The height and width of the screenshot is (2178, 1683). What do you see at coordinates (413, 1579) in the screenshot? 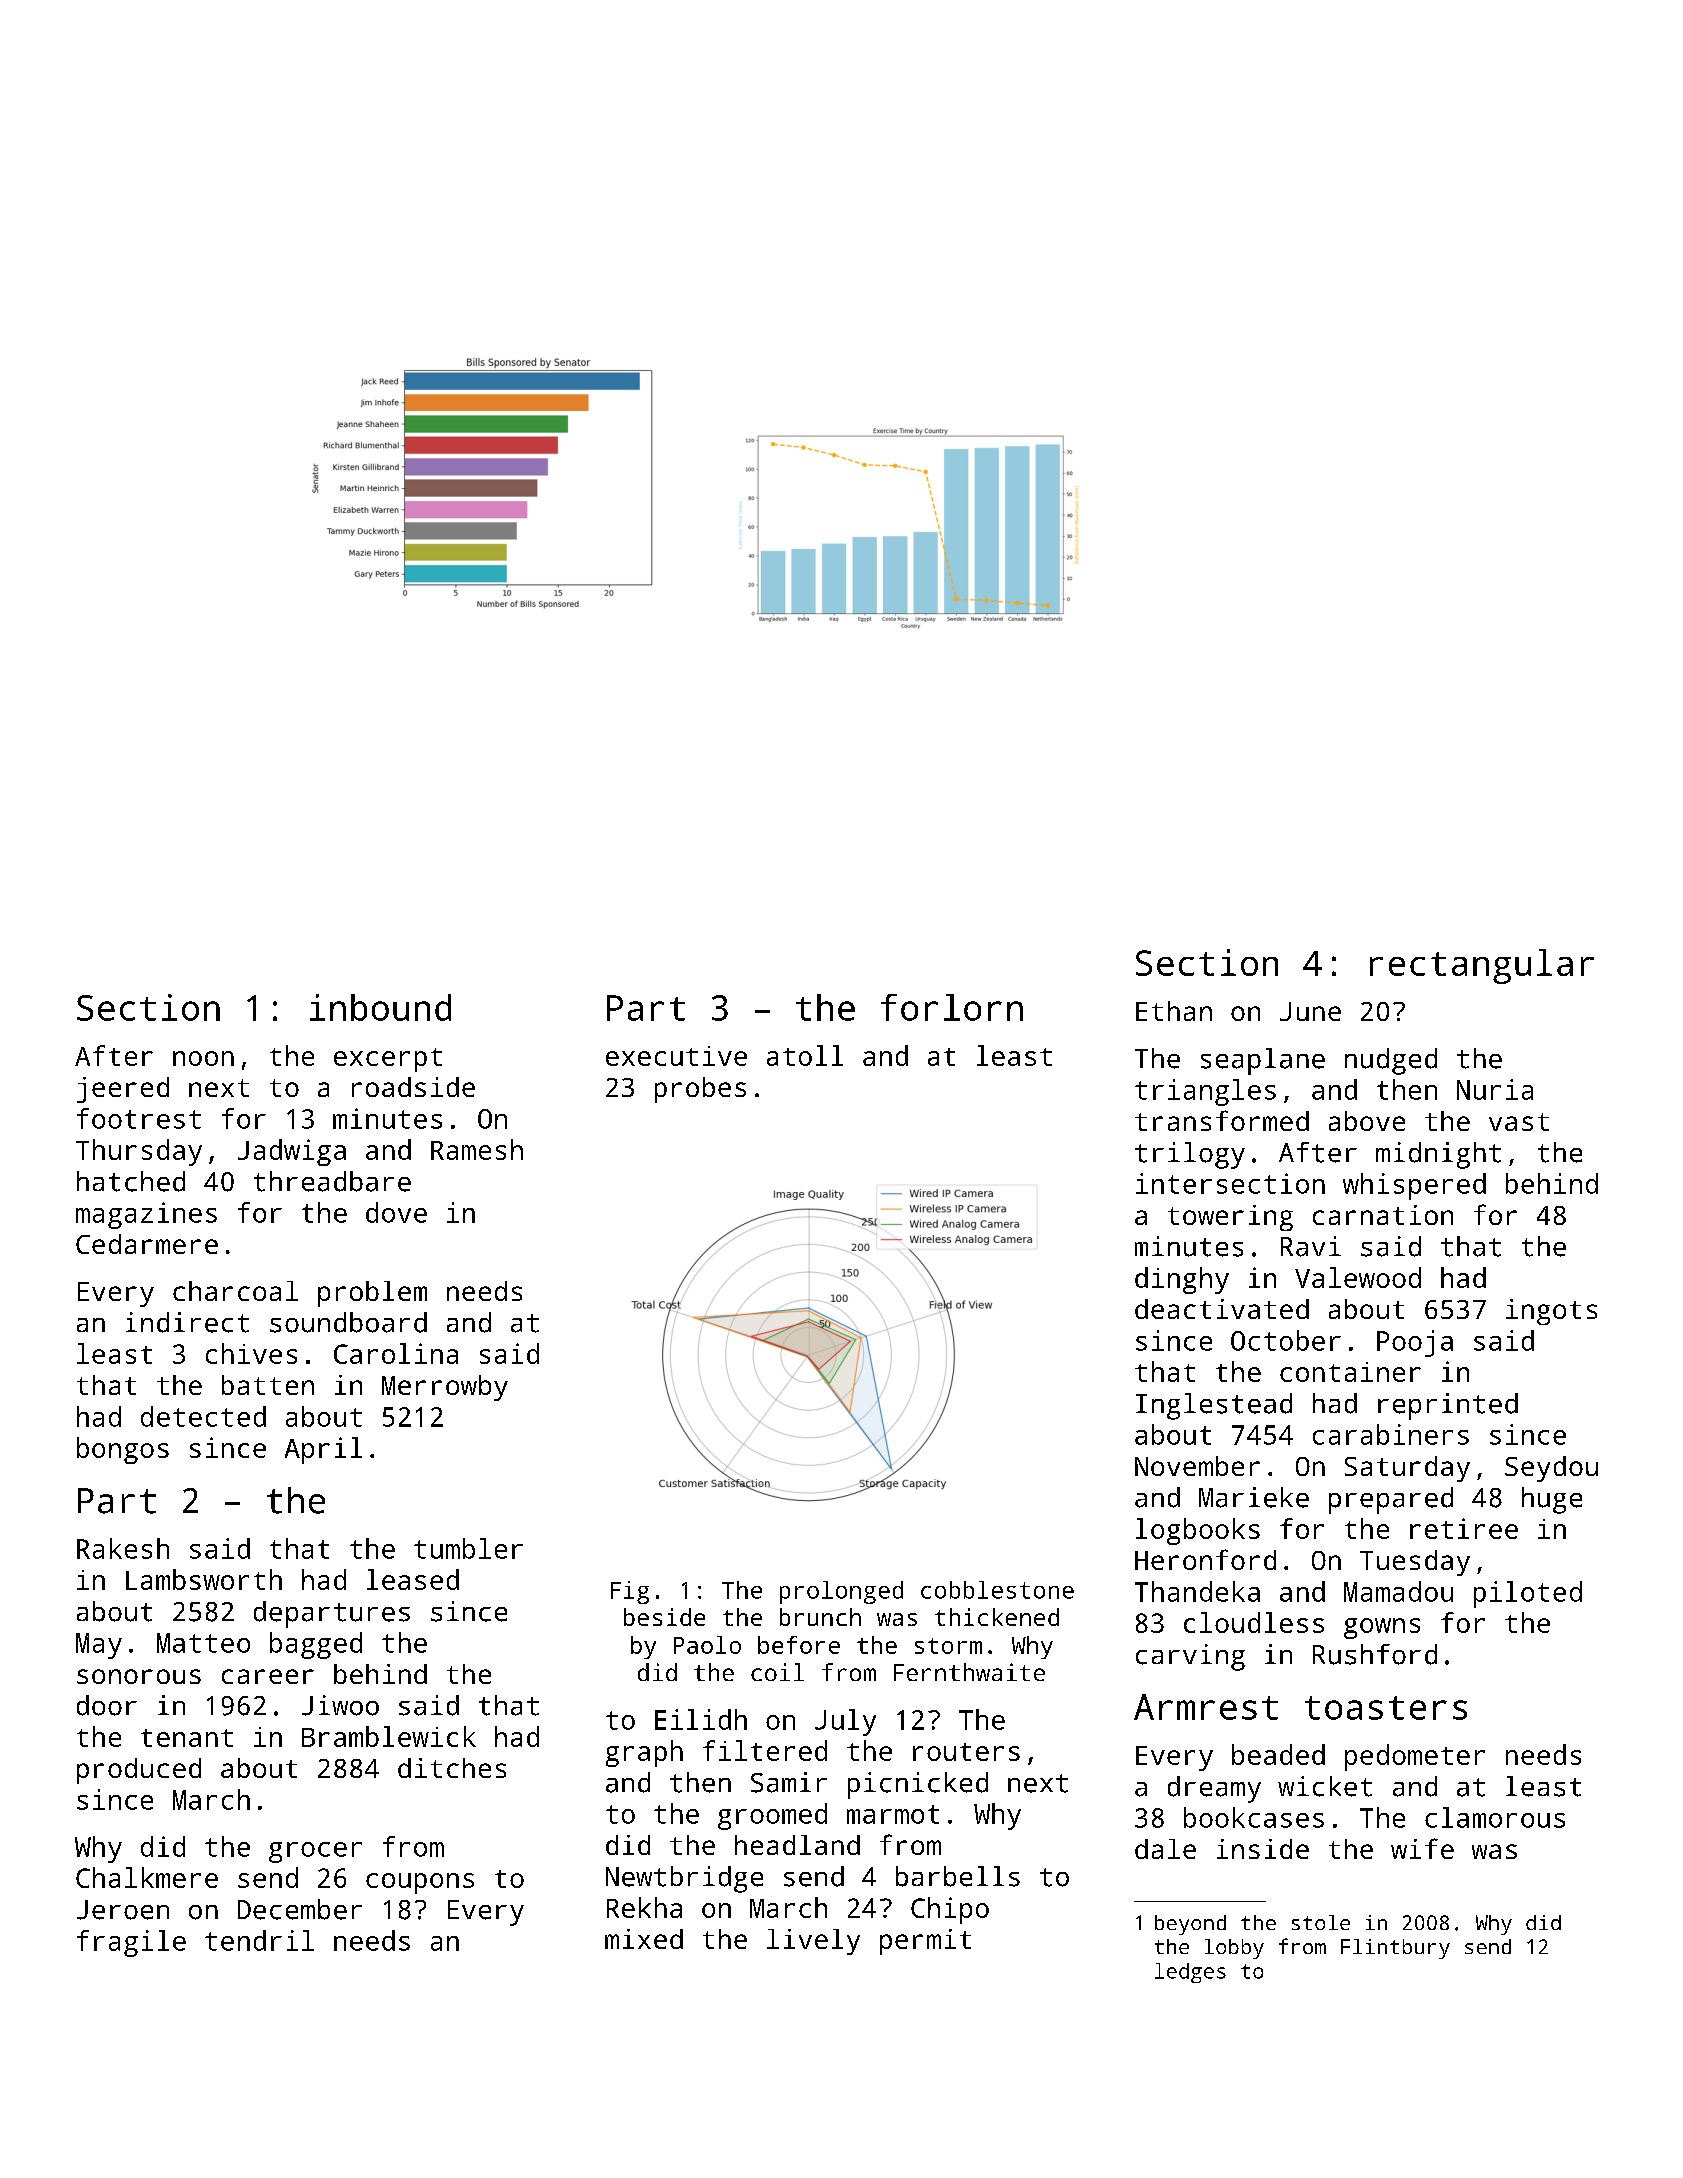
I see `leased` at bounding box center [413, 1579].
